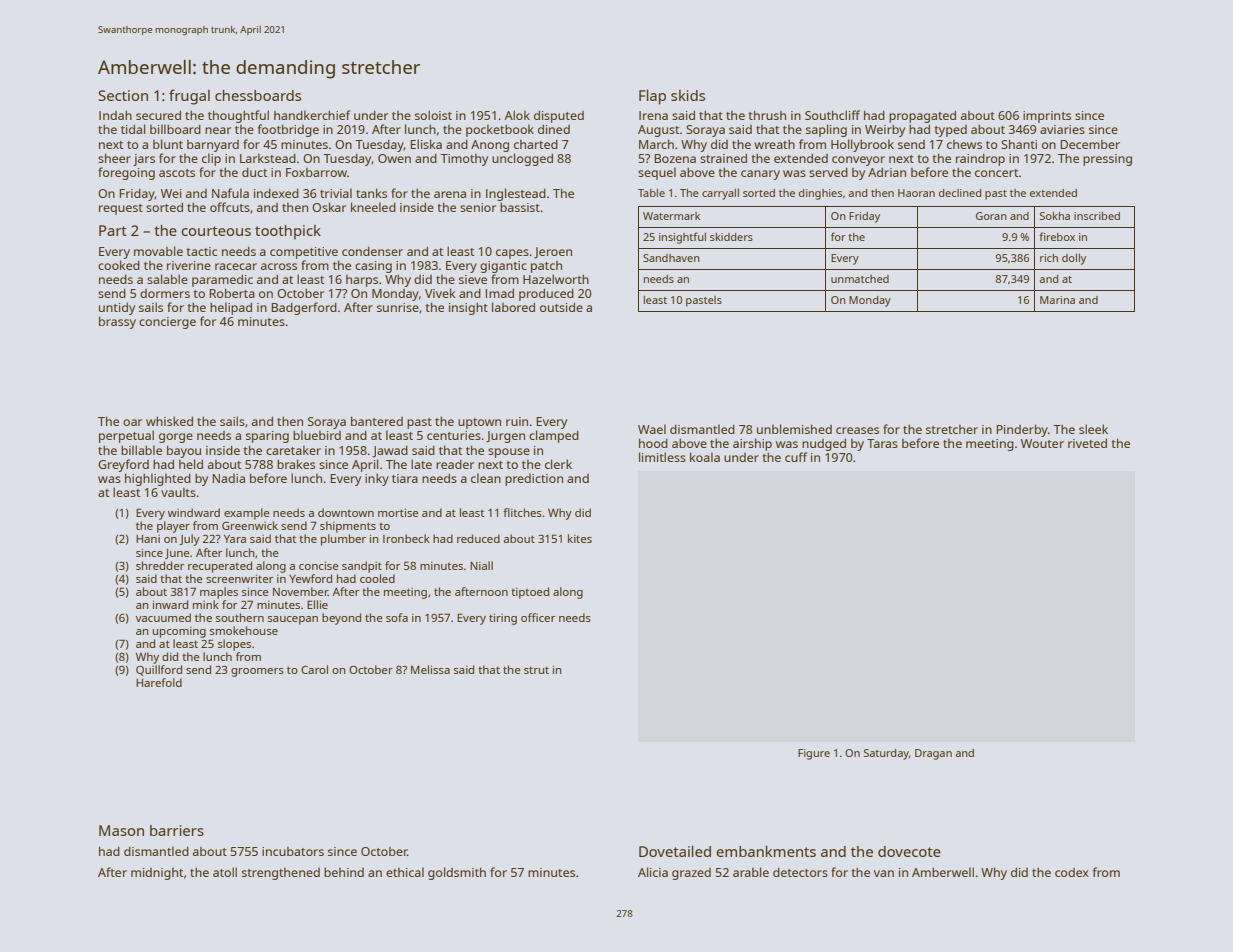  Describe the element at coordinates (169, 421) in the screenshot. I see `whisked` at that location.
